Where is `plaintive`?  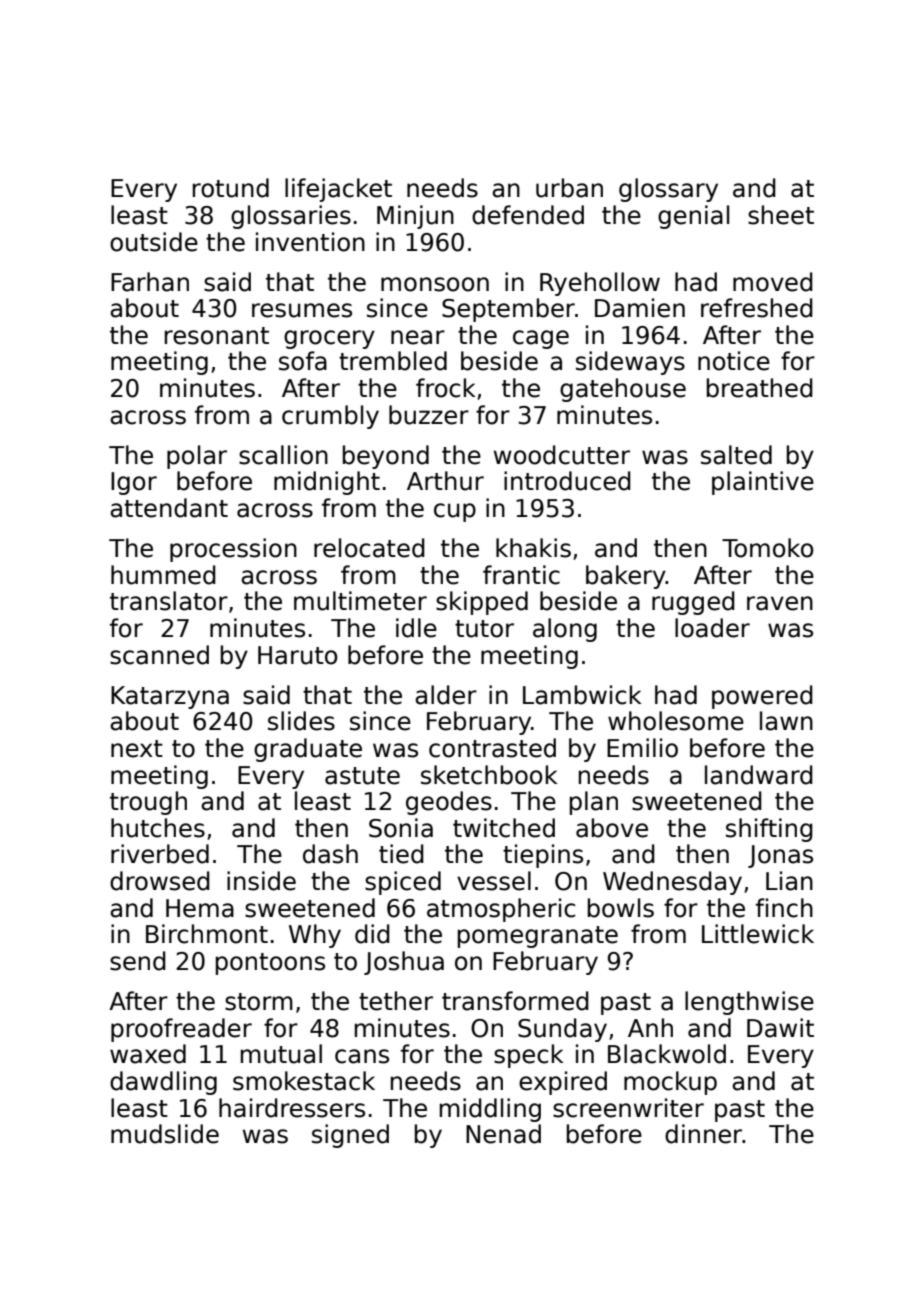
plaintive is located at coordinates (763, 483).
